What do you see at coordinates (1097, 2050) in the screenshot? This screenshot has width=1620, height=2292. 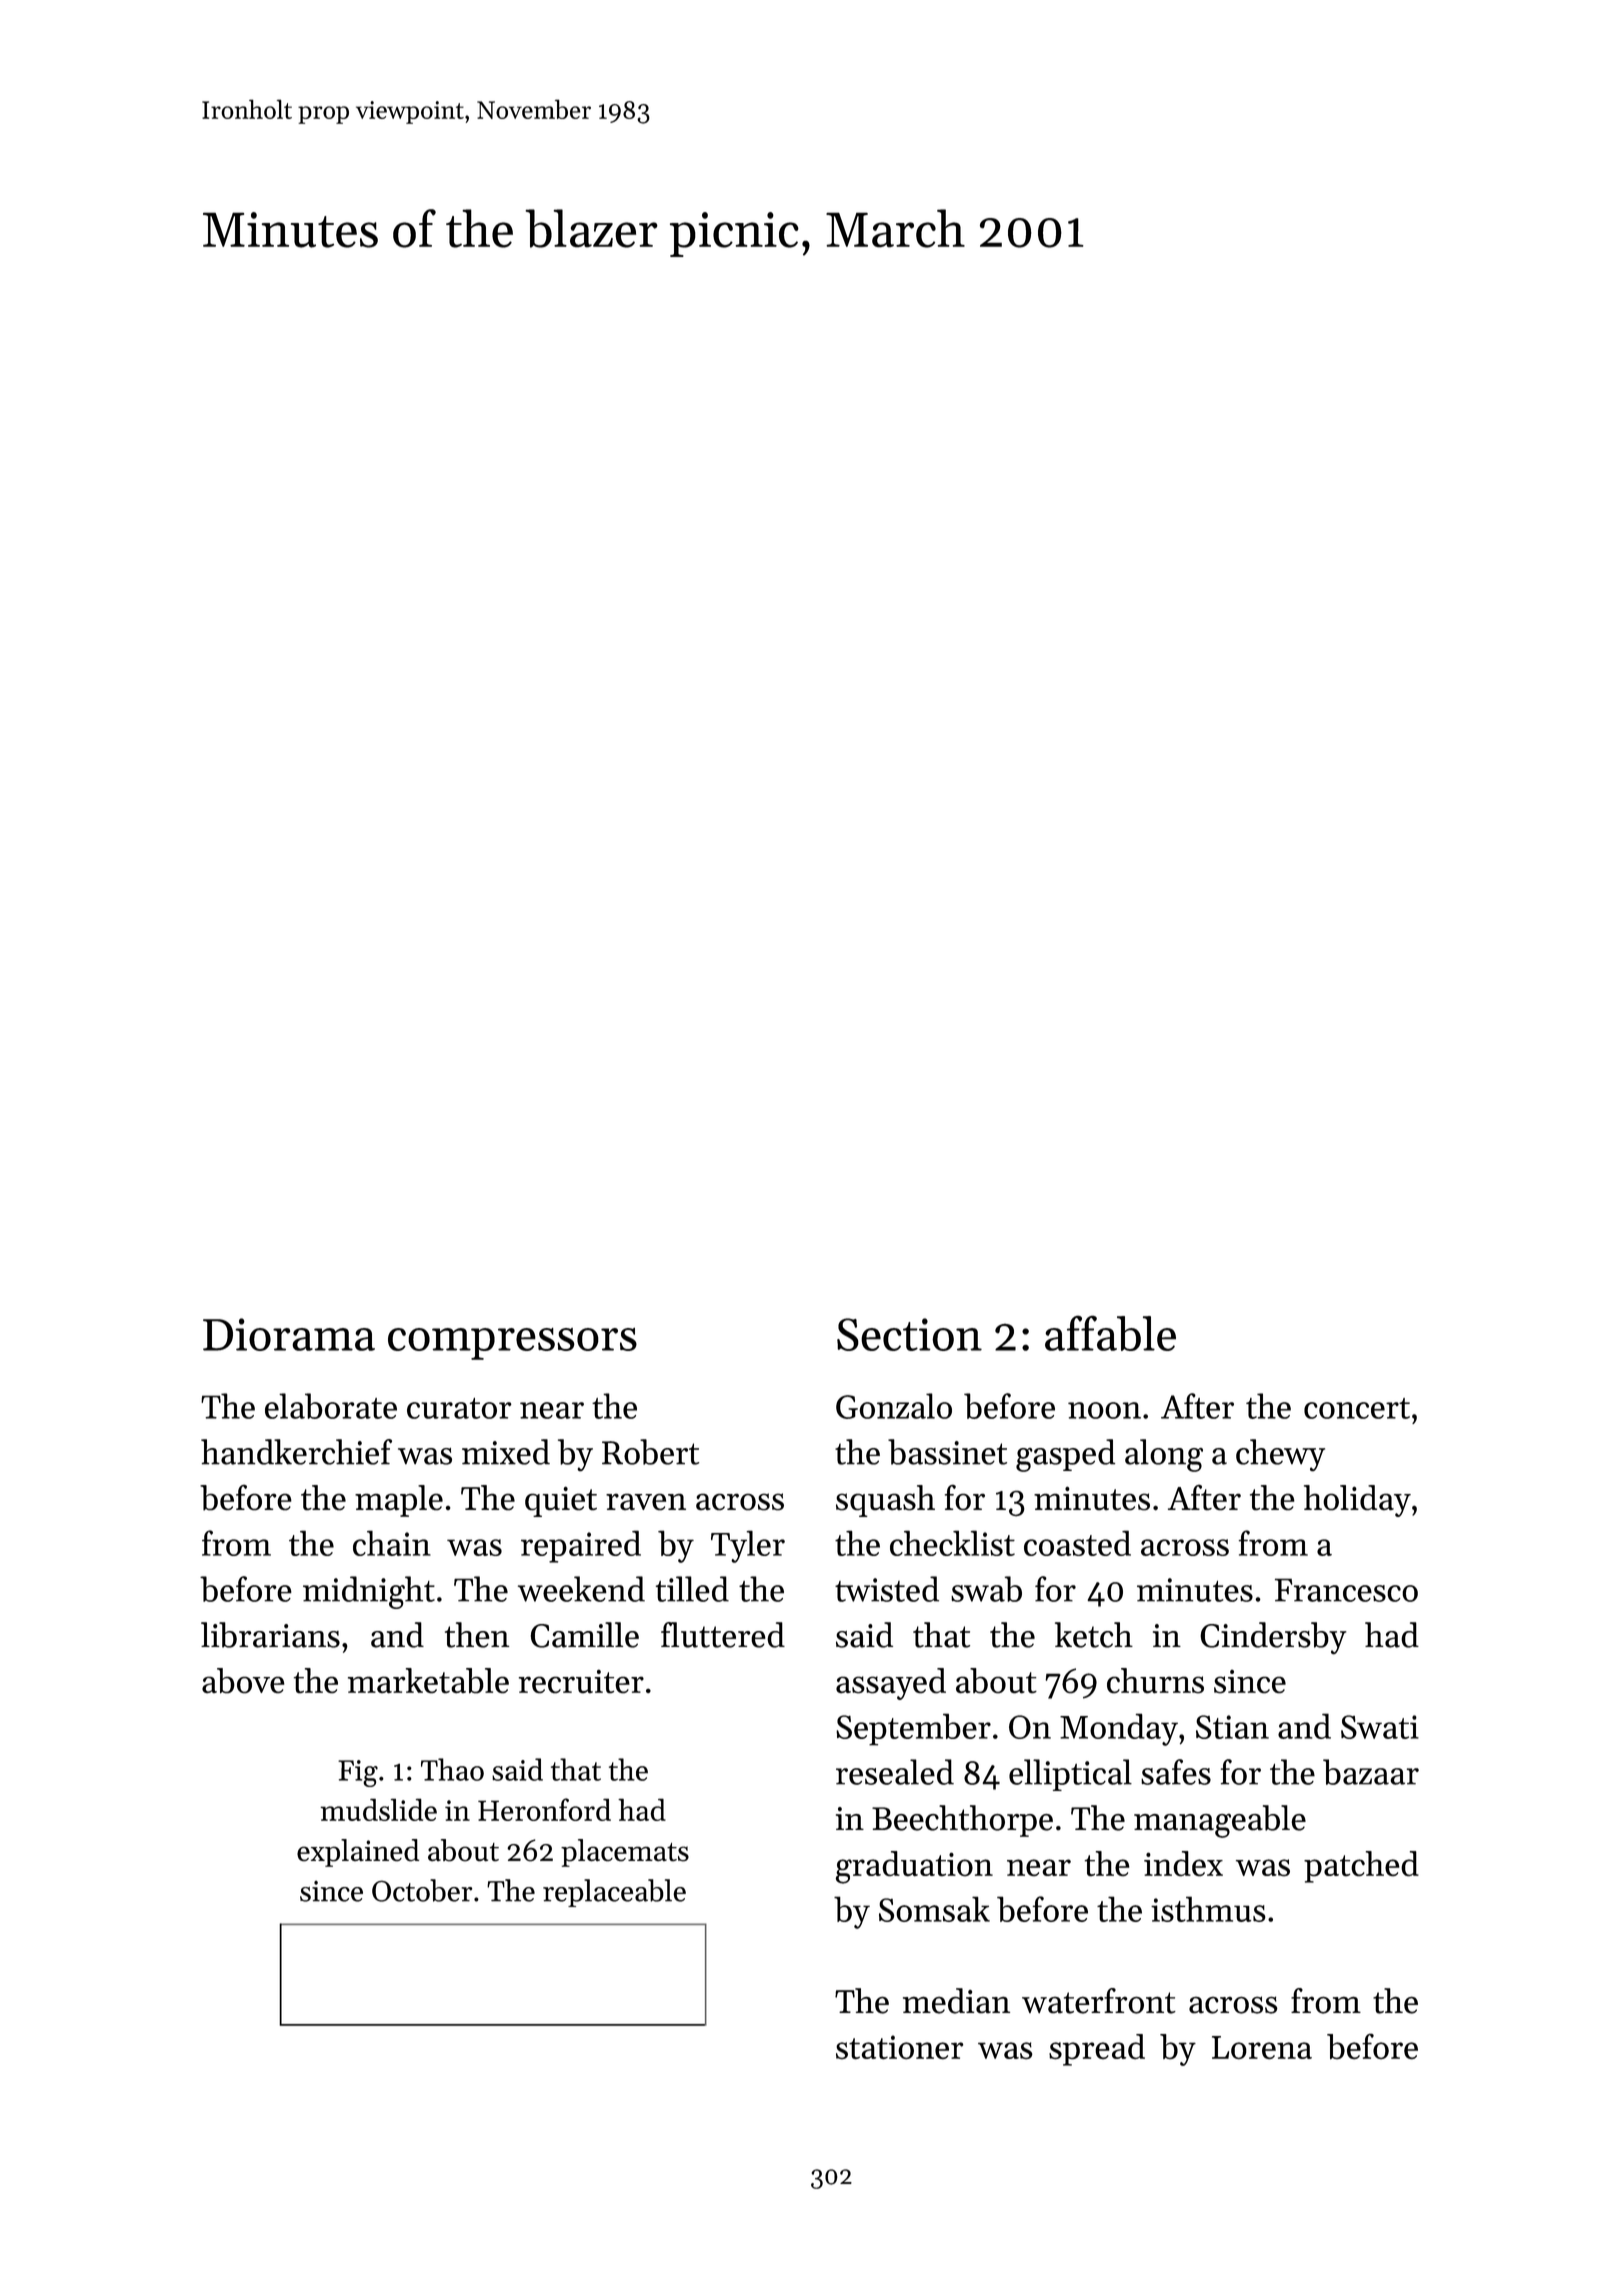 I see `spread` at bounding box center [1097, 2050].
